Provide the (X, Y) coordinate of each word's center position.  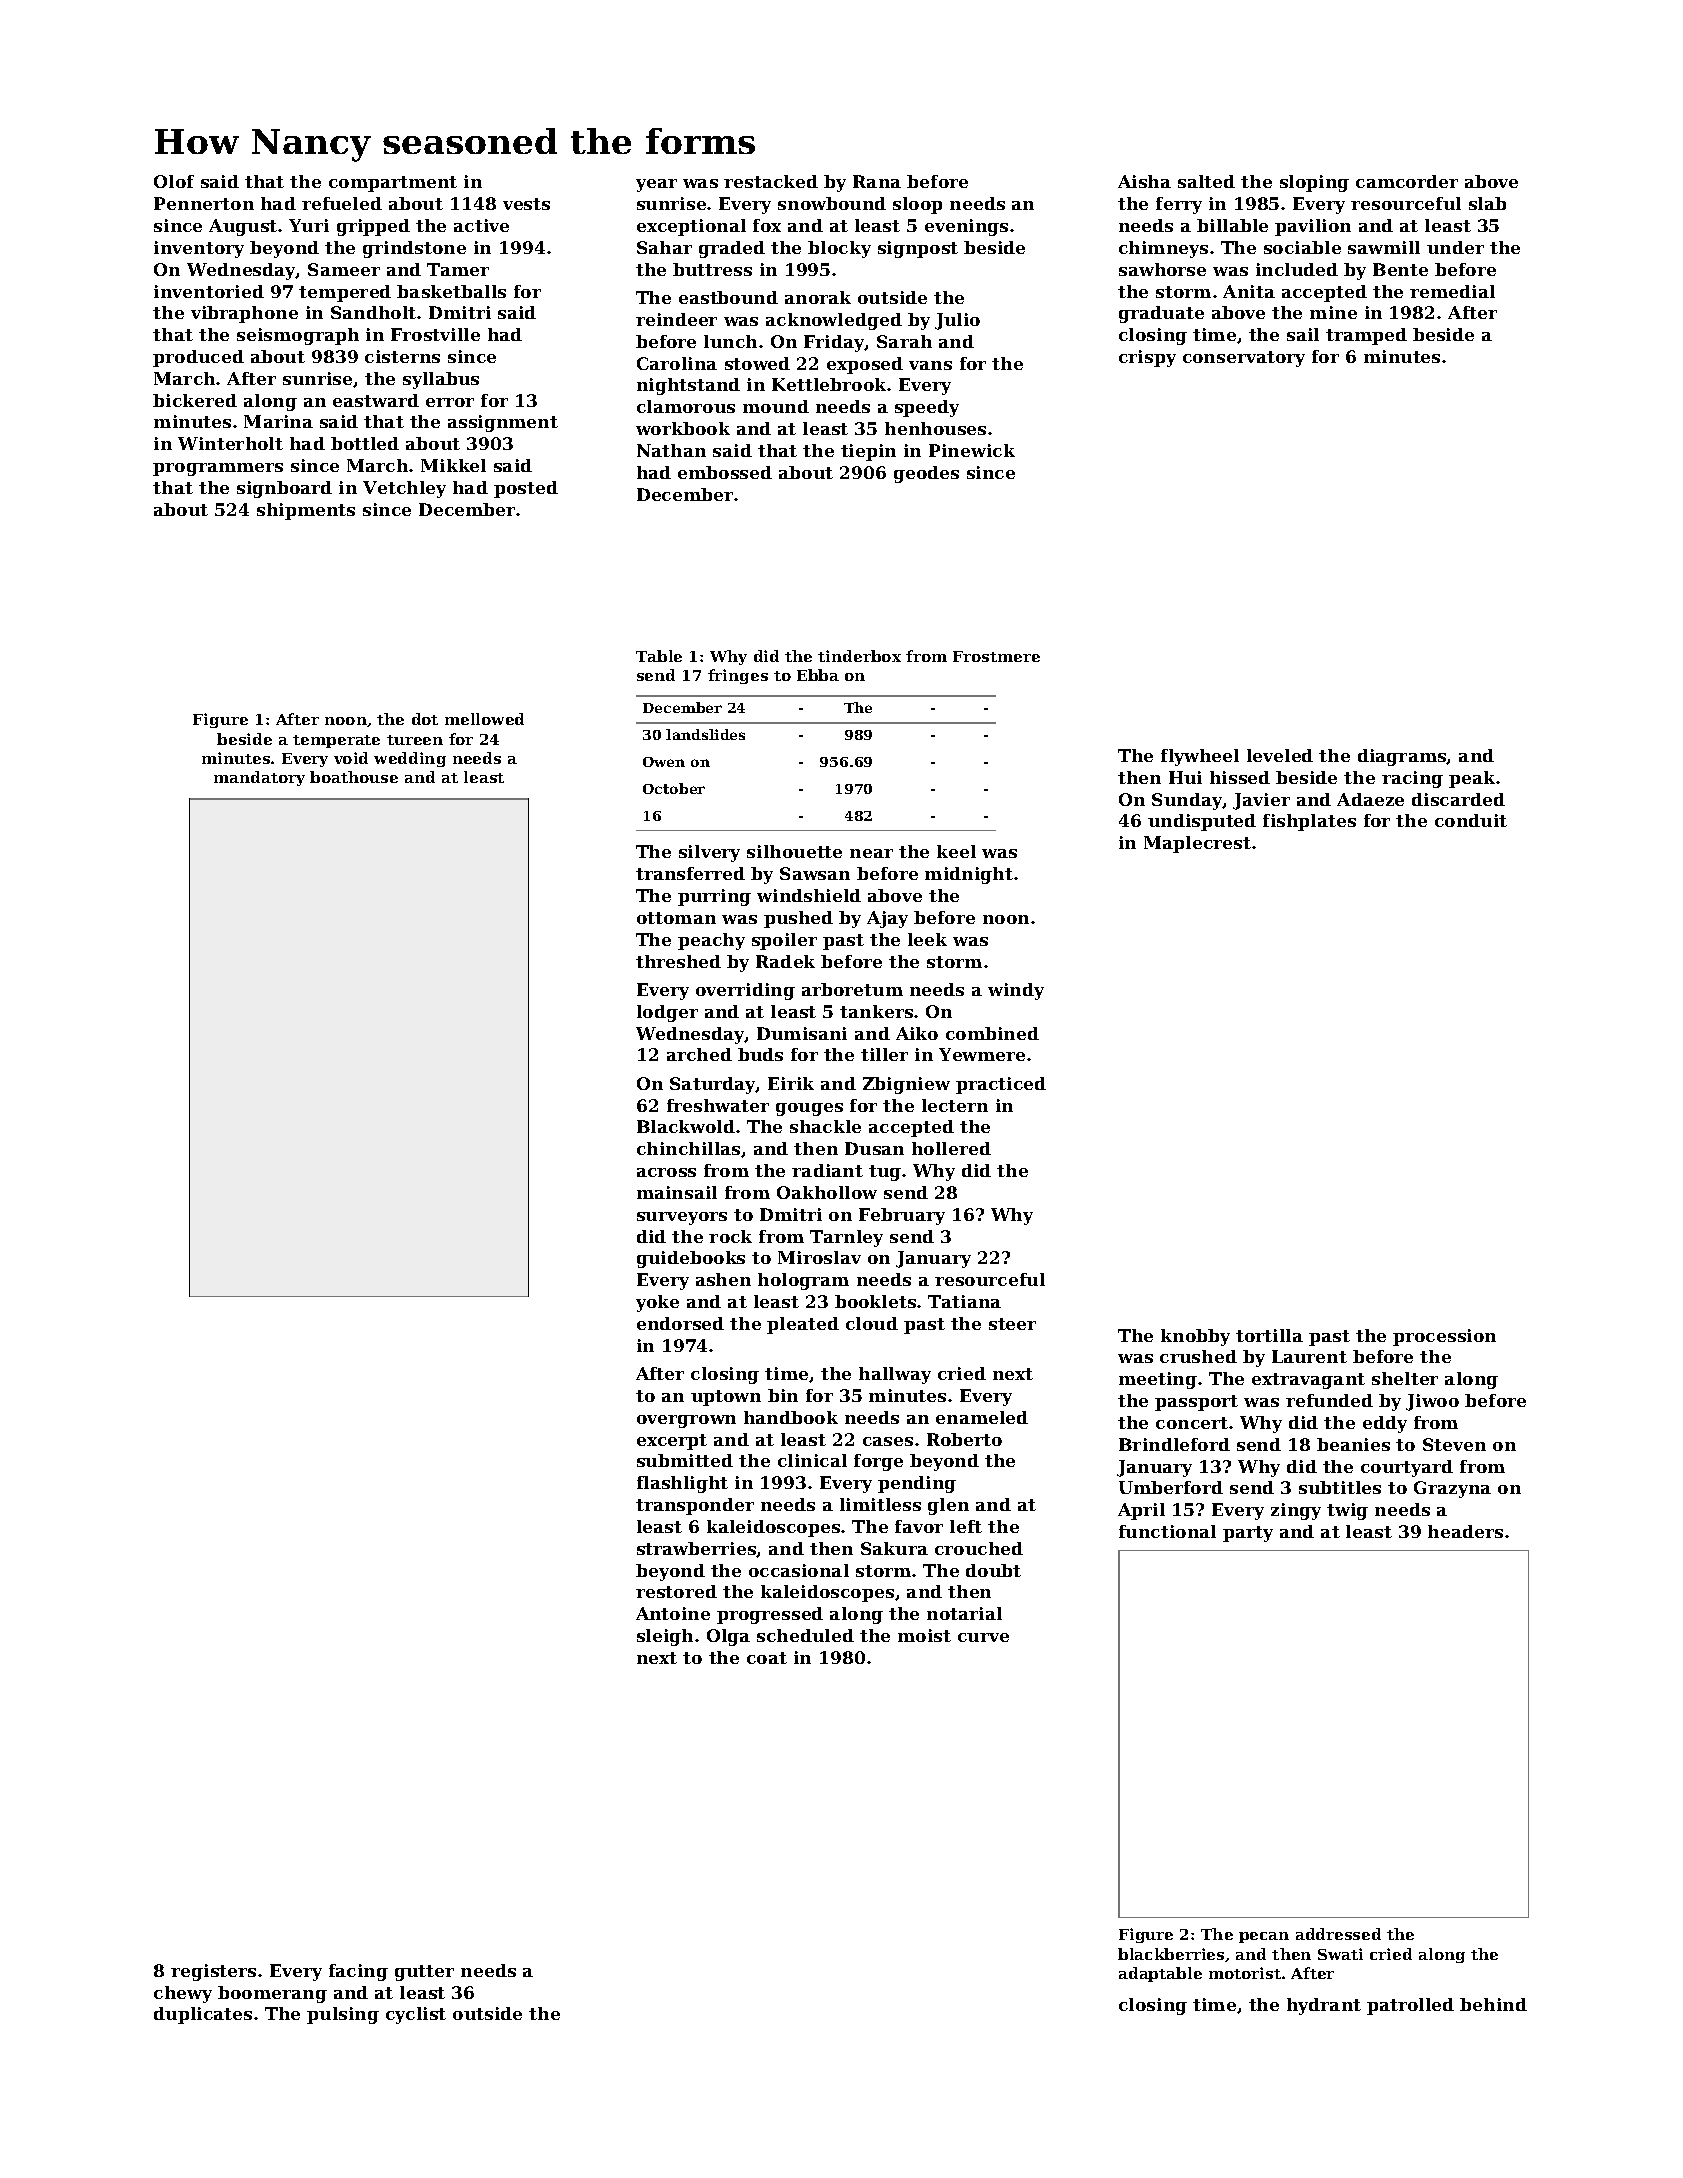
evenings (966, 227)
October (674, 788)
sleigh (665, 1637)
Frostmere (996, 656)
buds (760, 1054)
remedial (1452, 291)
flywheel (1200, 757)
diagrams (1402, 757)
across (666, 1172)
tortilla (1269, 1335)
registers (213, 1972)
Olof (174, 181)
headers (1465, 1531)
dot (425, 719)
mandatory (259, 778)
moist (924, 1635)
